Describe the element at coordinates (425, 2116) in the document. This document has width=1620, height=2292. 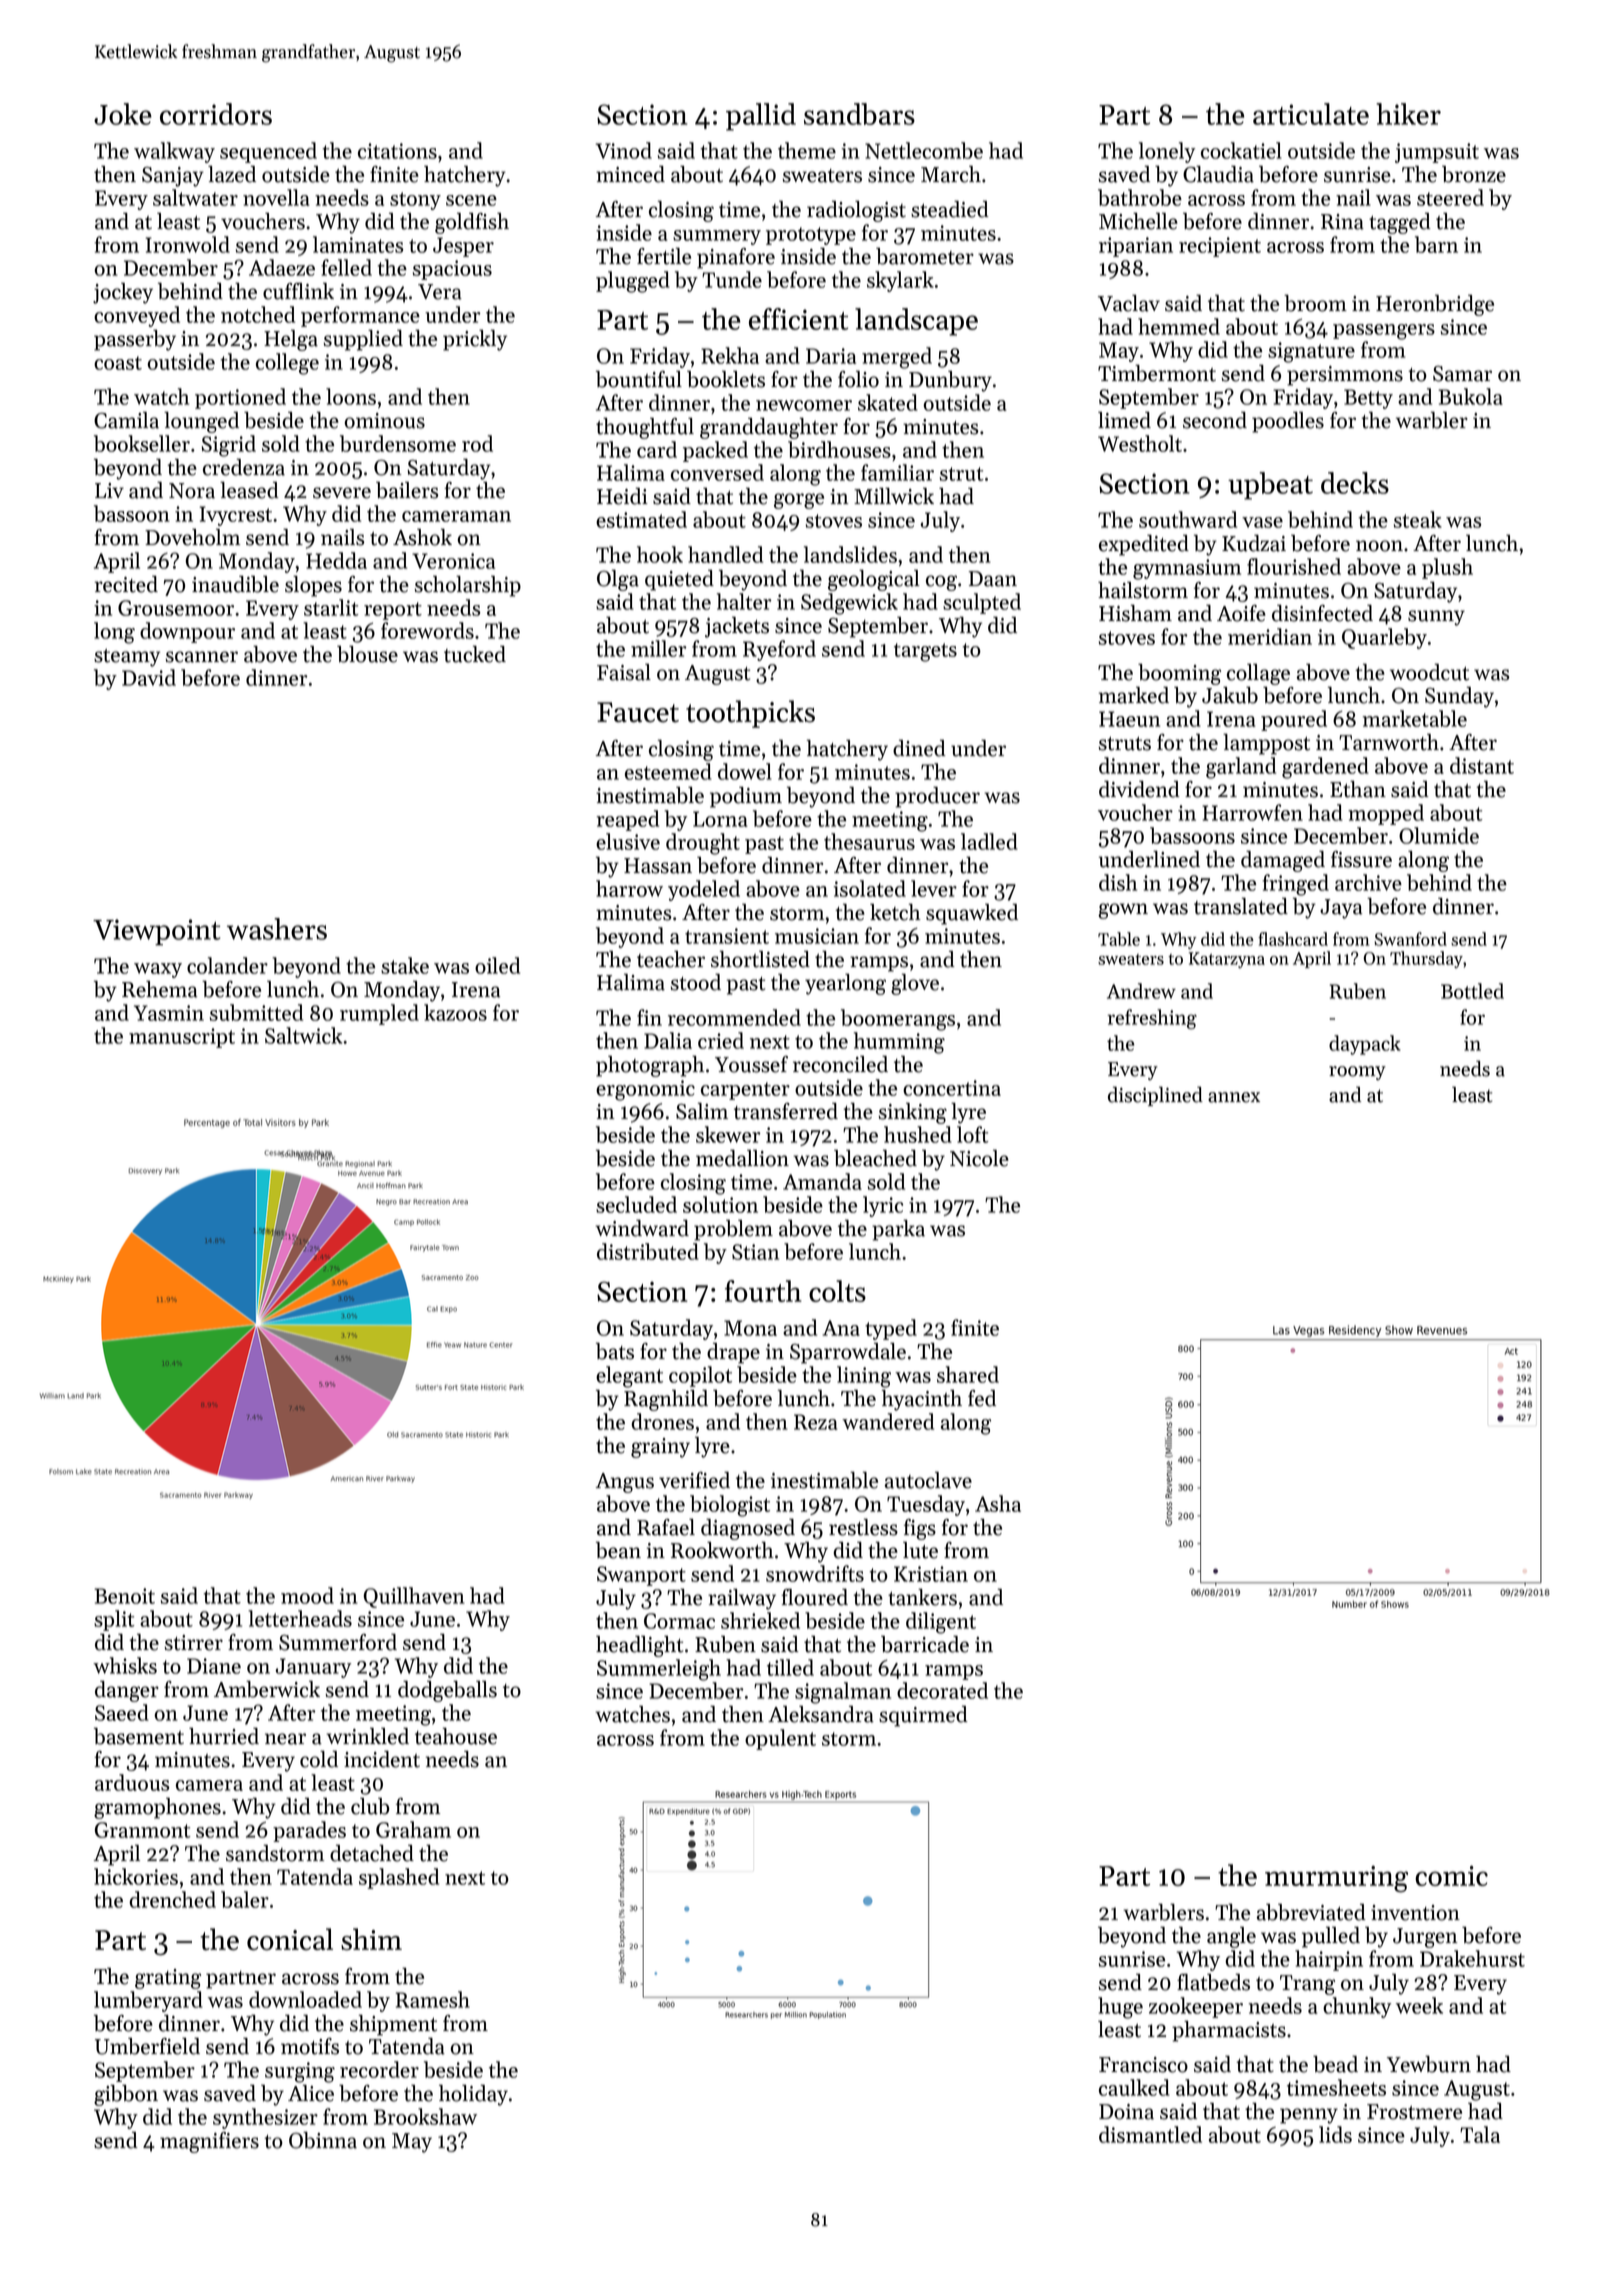
I see `Brookshaw` at that location.
